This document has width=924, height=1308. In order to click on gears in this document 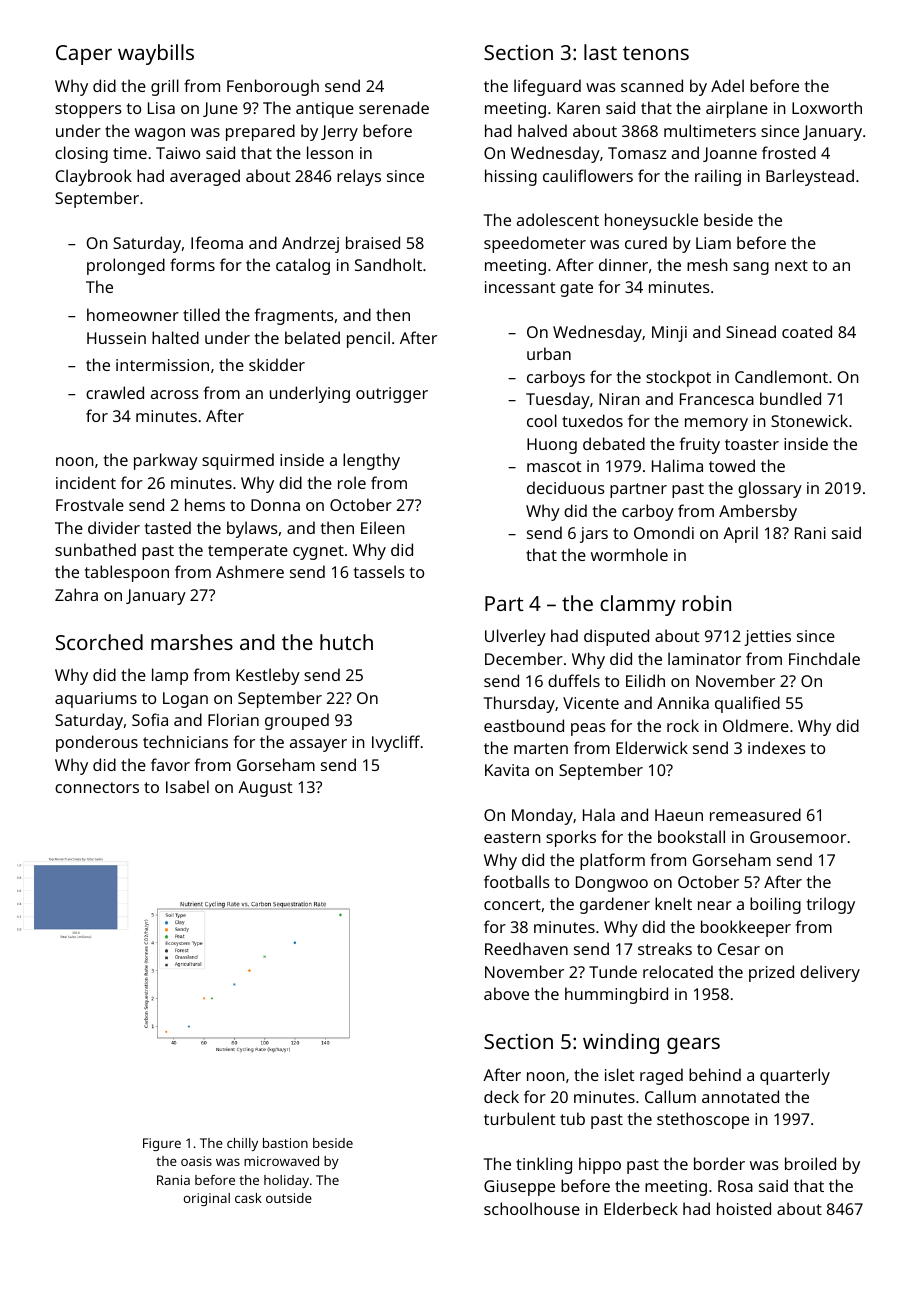, I will do `click(693, 1045)`.
